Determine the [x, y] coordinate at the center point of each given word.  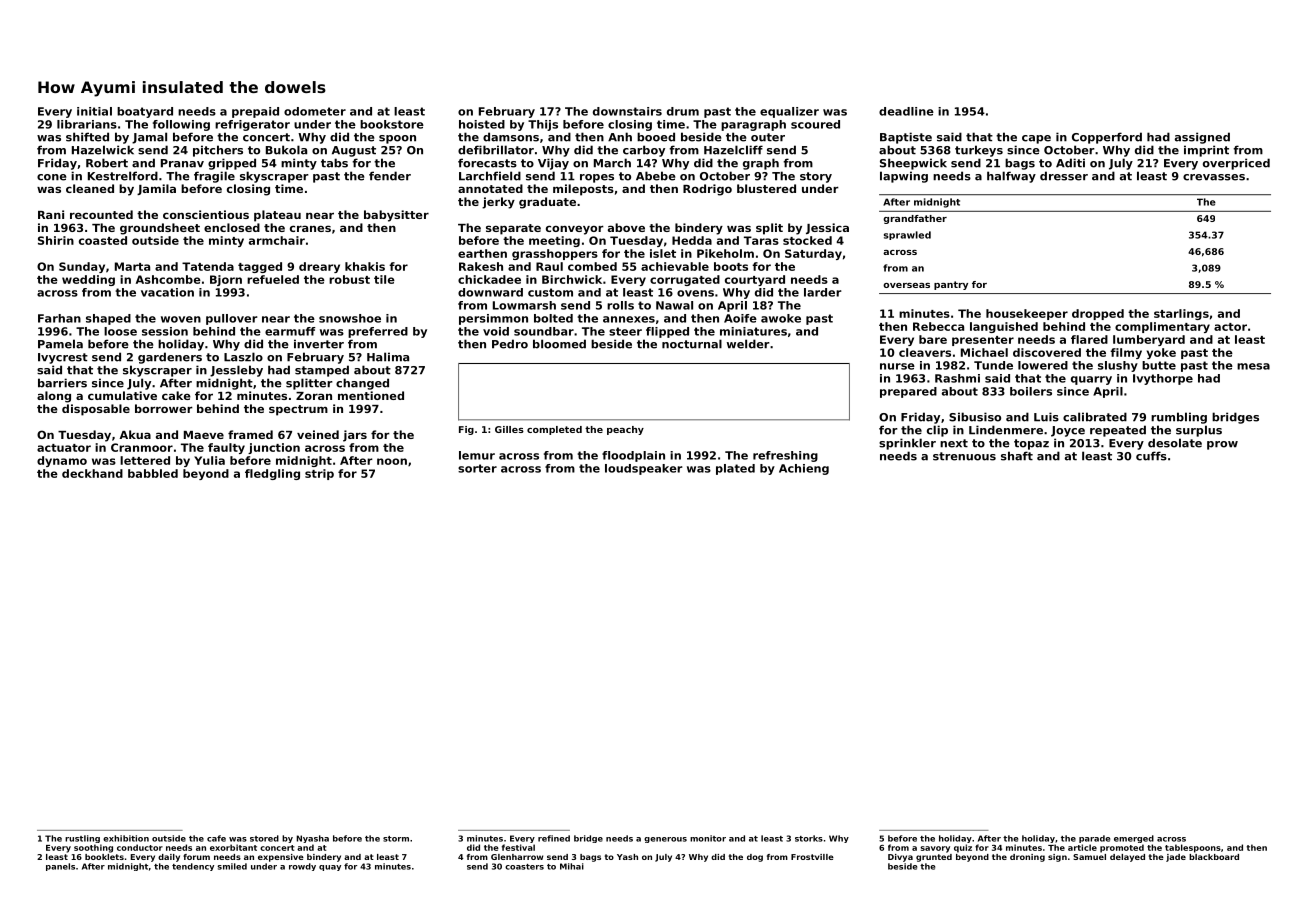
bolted [553, 318]
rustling [82, 839]
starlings [1181, 314]
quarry [1091, 380]
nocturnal [692, 344]
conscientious [206, 214]
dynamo [62, 461]
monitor [708, 838]
